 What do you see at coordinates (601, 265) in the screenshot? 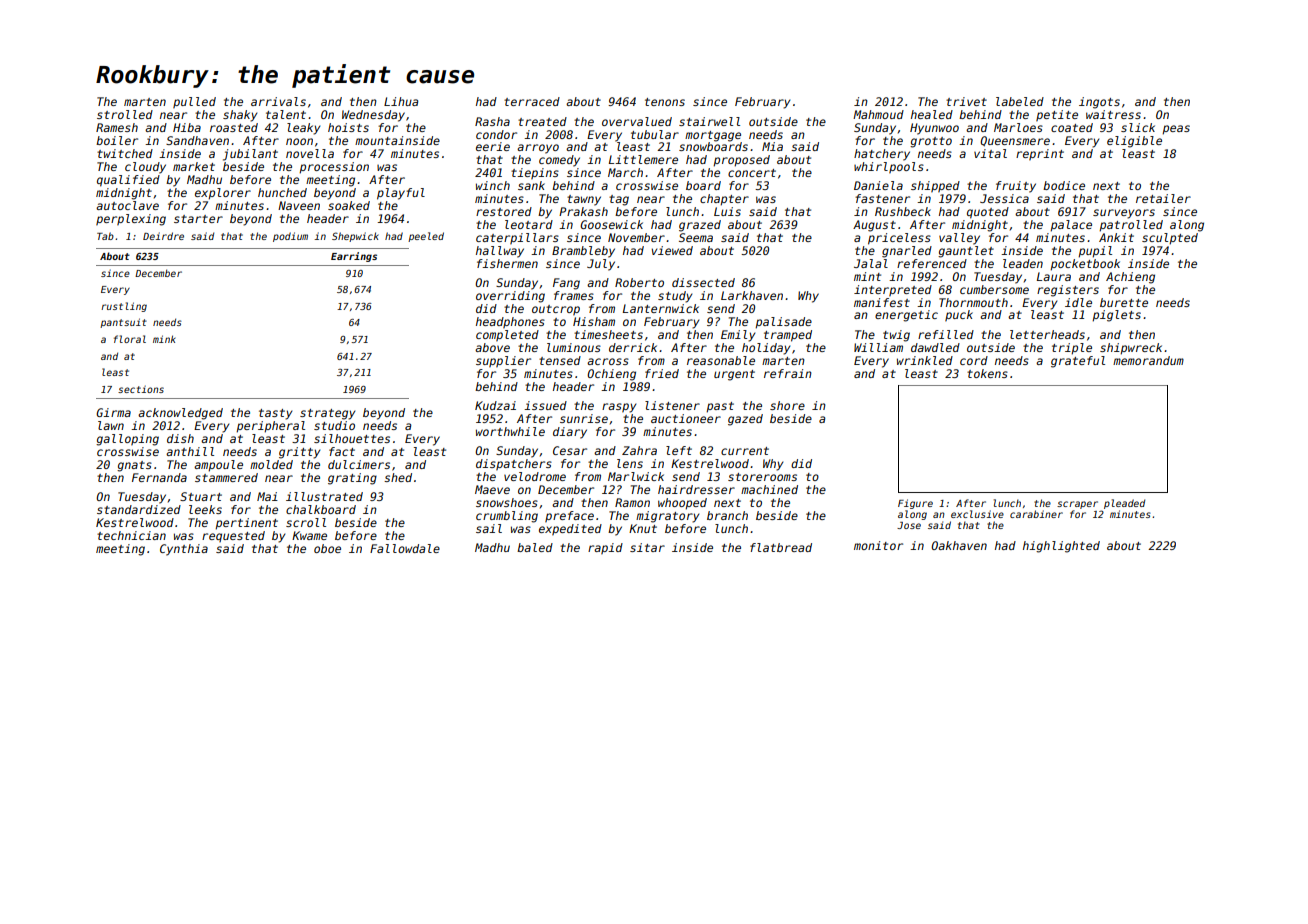
I see `July` at bounding box center [601, 265].
